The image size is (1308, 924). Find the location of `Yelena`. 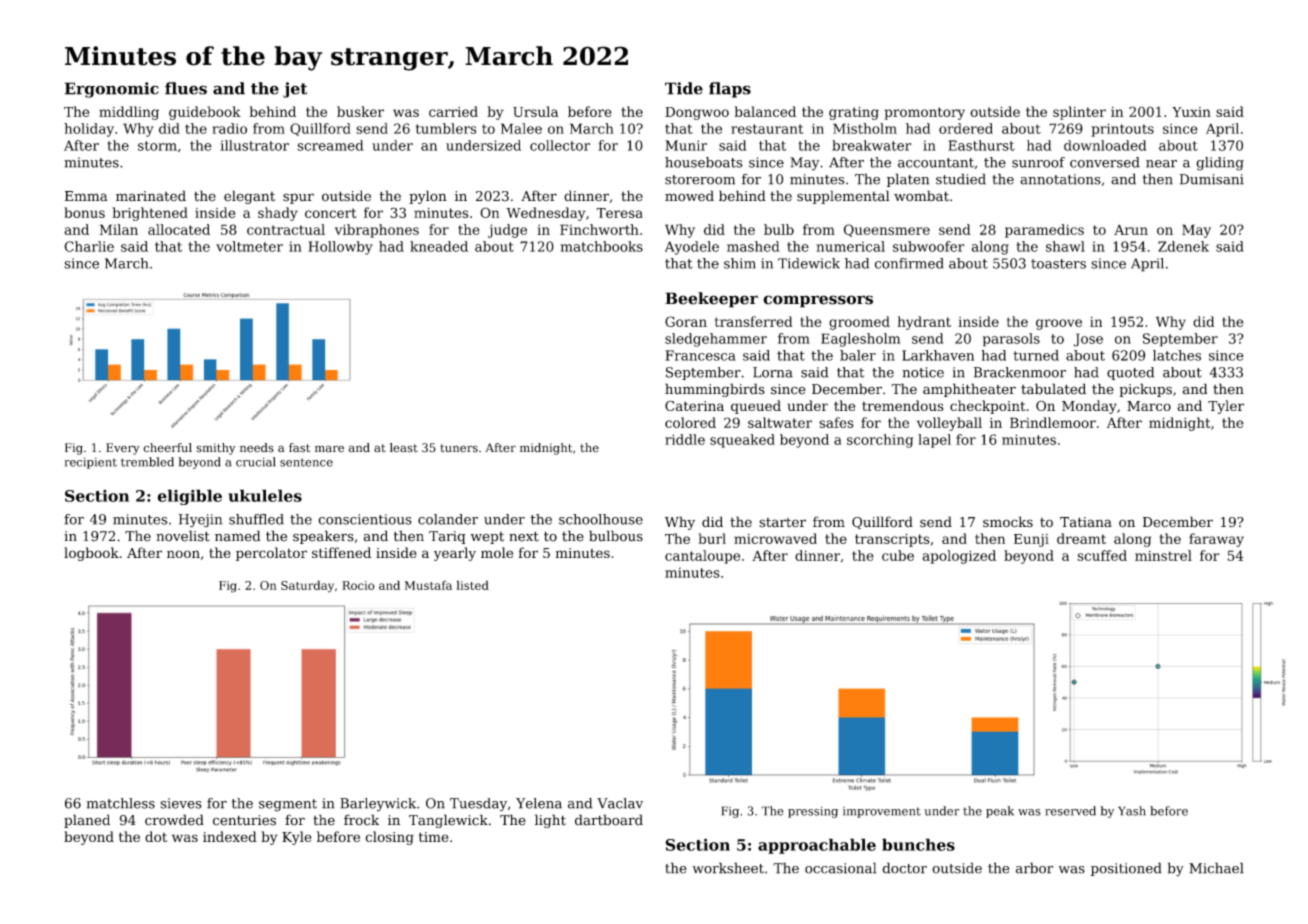

Yelena is located at coordinates (539, 803).
